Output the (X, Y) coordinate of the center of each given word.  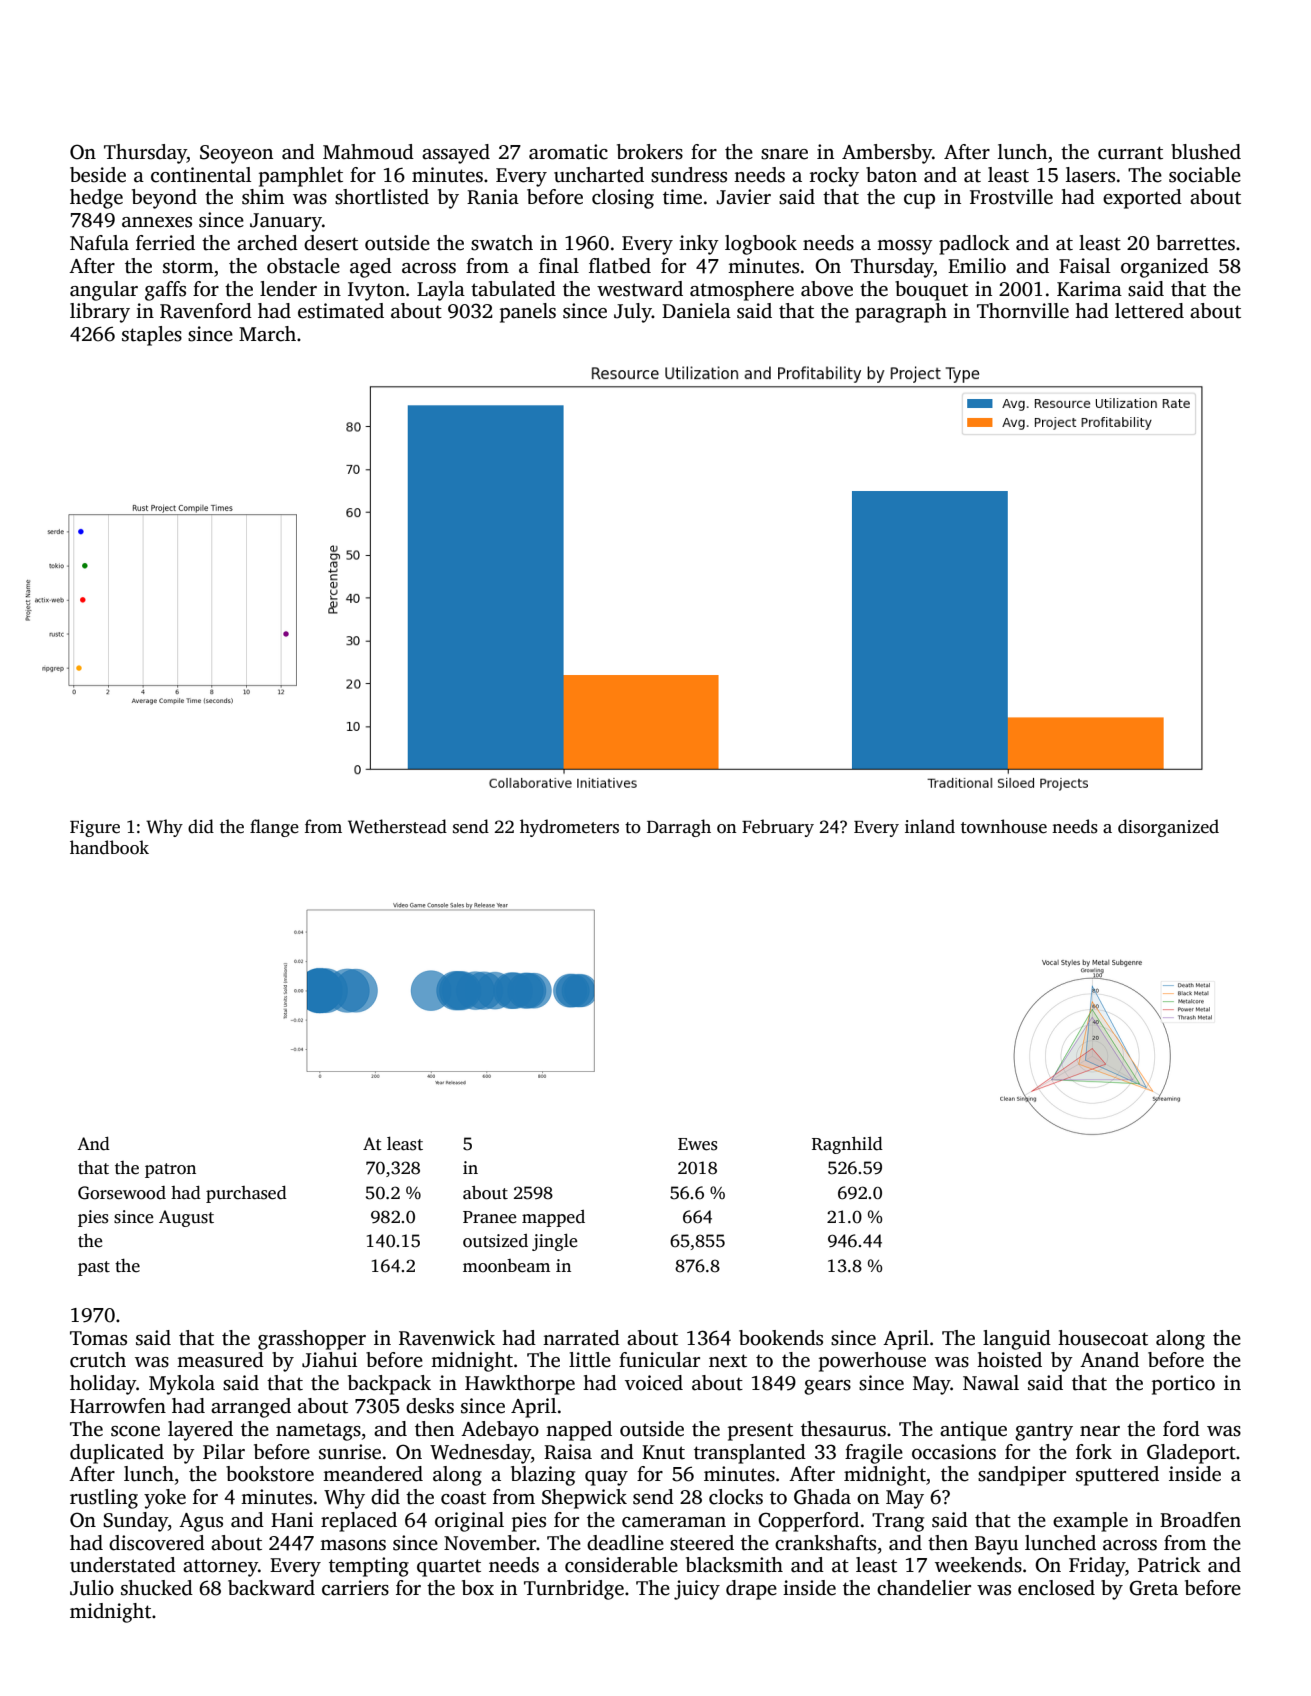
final (559, 266)
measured (220, 1360)
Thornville (1023, 311)
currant (1130, 153)
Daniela (696, 311)
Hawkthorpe (520, 1385)
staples (152, 336)
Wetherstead (397, 826)
